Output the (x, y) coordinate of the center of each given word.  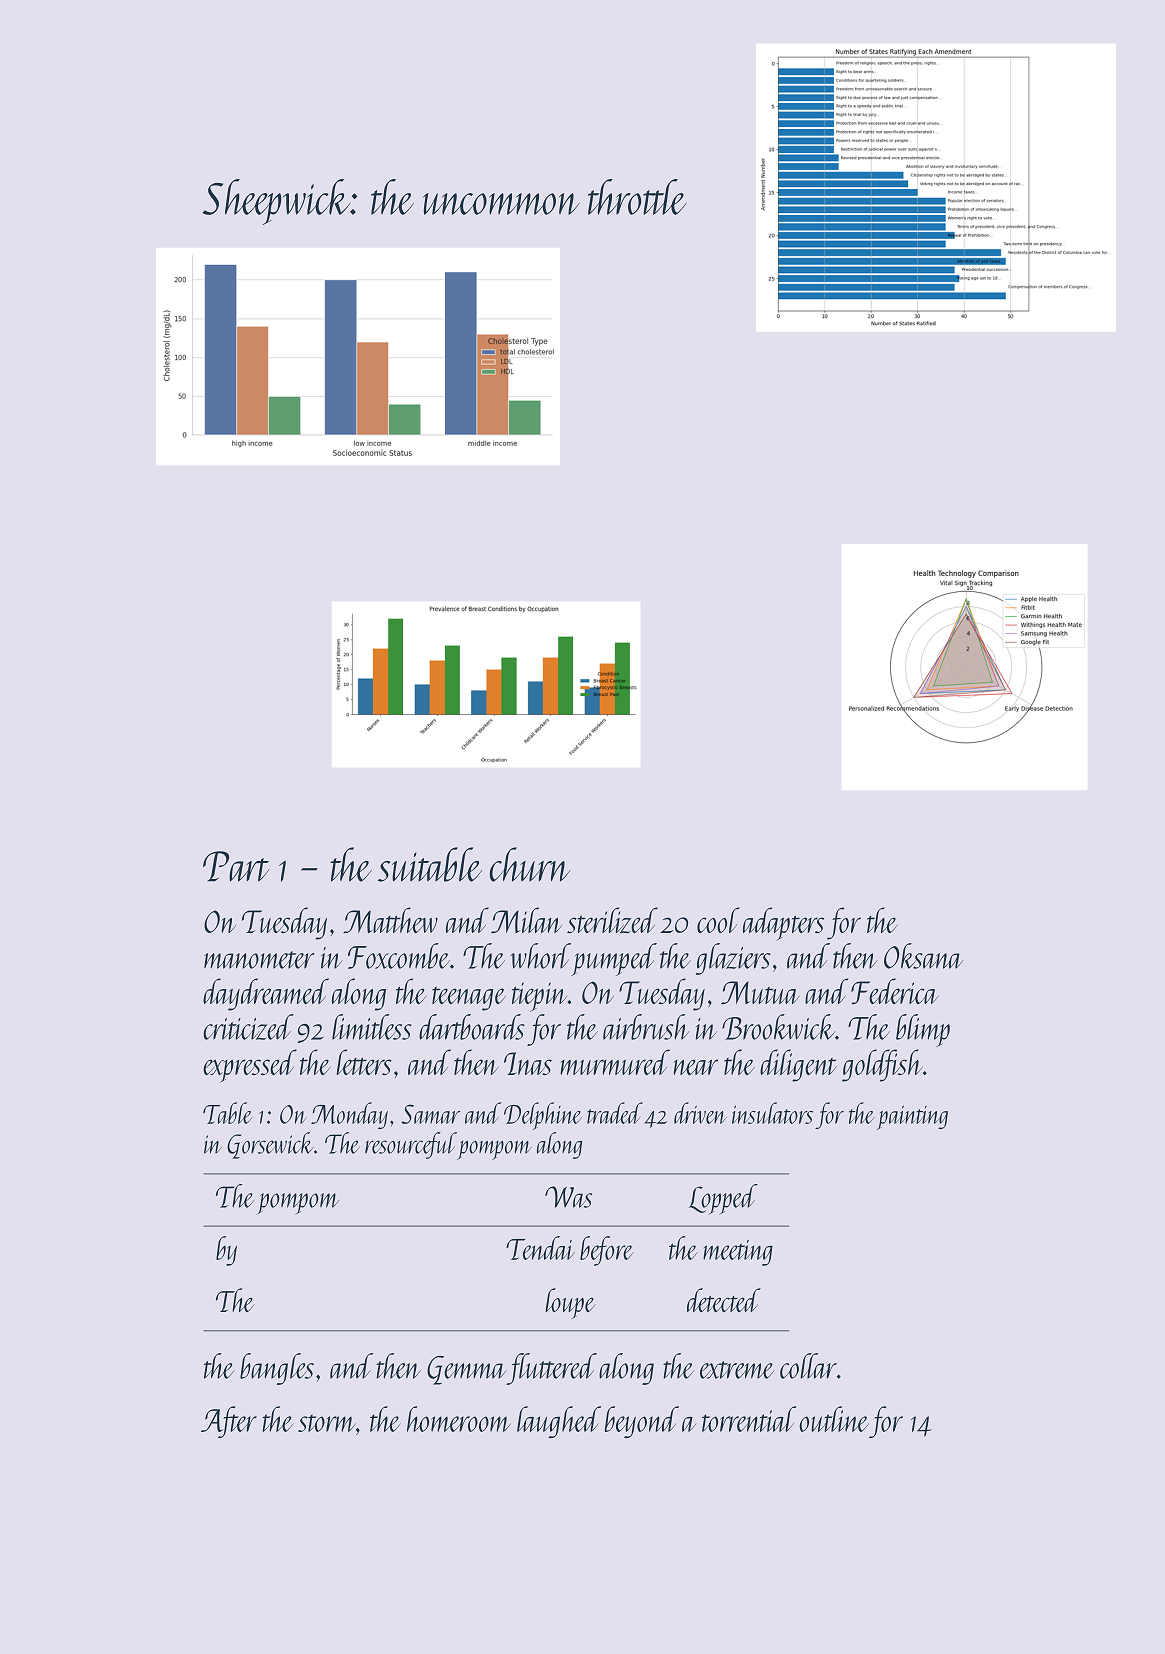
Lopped (723, 1199)
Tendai (540, 1248)
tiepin (539, 997)
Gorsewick (270, 1145)
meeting (738, 1252)
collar (808, 1366)
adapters (783, 924)
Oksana (923, 956)
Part (236, 866)
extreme (737, 1370)
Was (568, 1197)
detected (724, 1300)
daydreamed (266, 994)
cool (718, 920)
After (229, 1422)
